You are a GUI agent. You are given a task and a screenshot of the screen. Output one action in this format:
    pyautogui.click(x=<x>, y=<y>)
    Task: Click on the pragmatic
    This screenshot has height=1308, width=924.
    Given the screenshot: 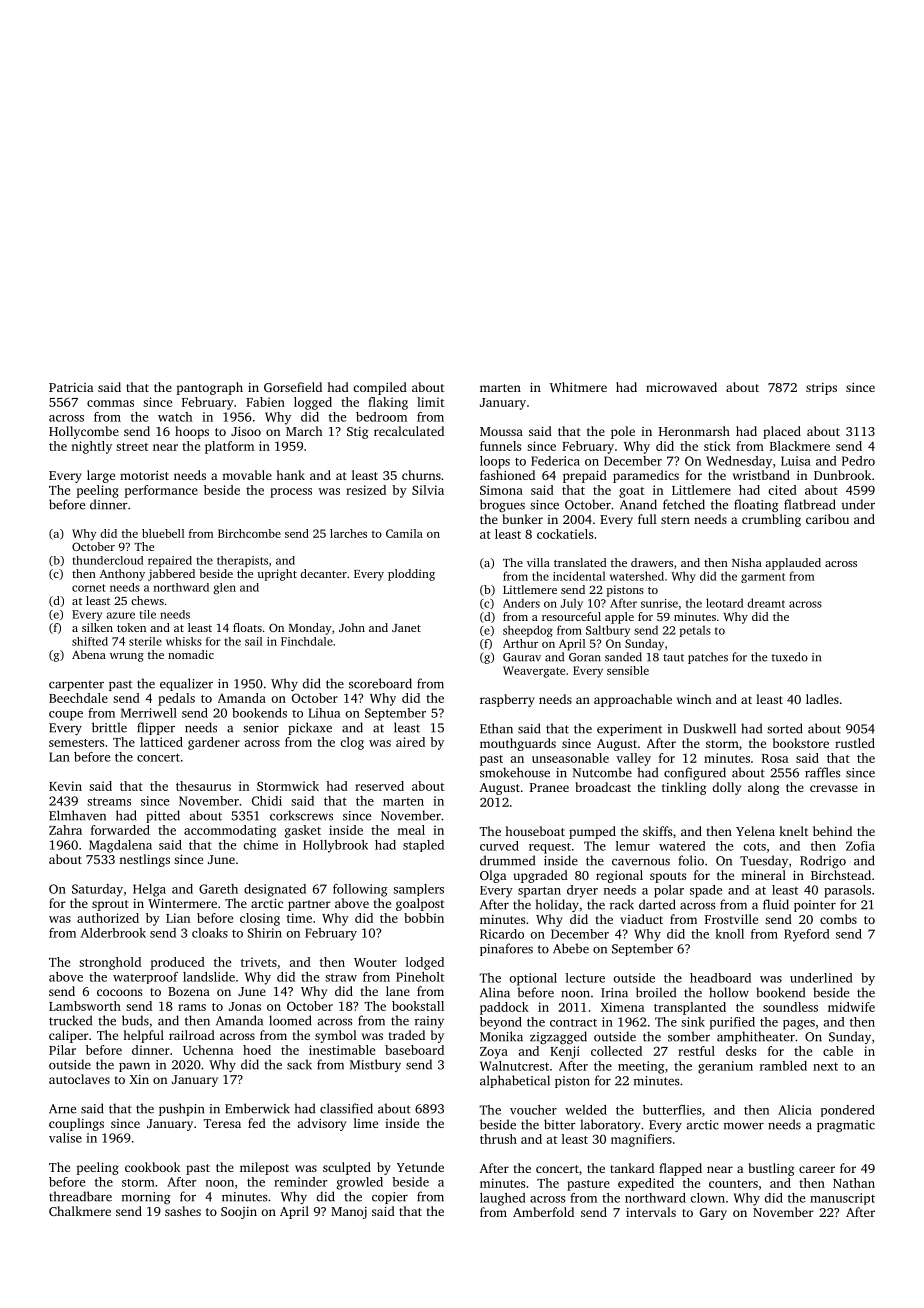 What is the action you would take?
    pyautogui.click(x=846, y=1126)
